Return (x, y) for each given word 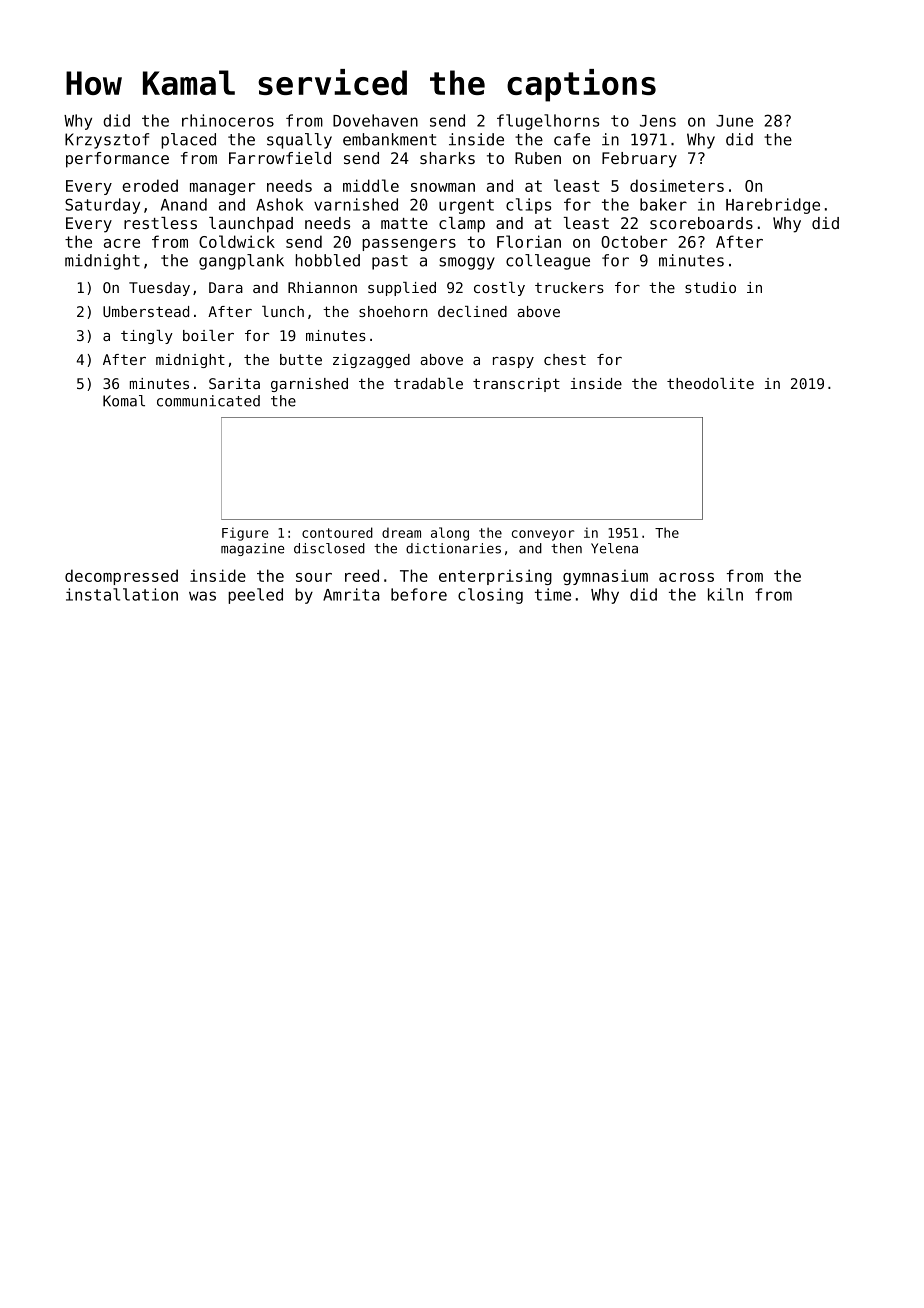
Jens (658, 121)
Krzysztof (107, 141)
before (419, 594)
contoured (337, 532)
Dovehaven (375, 120)
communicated (208, 401)
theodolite (710, 383)
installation (122, 594)
